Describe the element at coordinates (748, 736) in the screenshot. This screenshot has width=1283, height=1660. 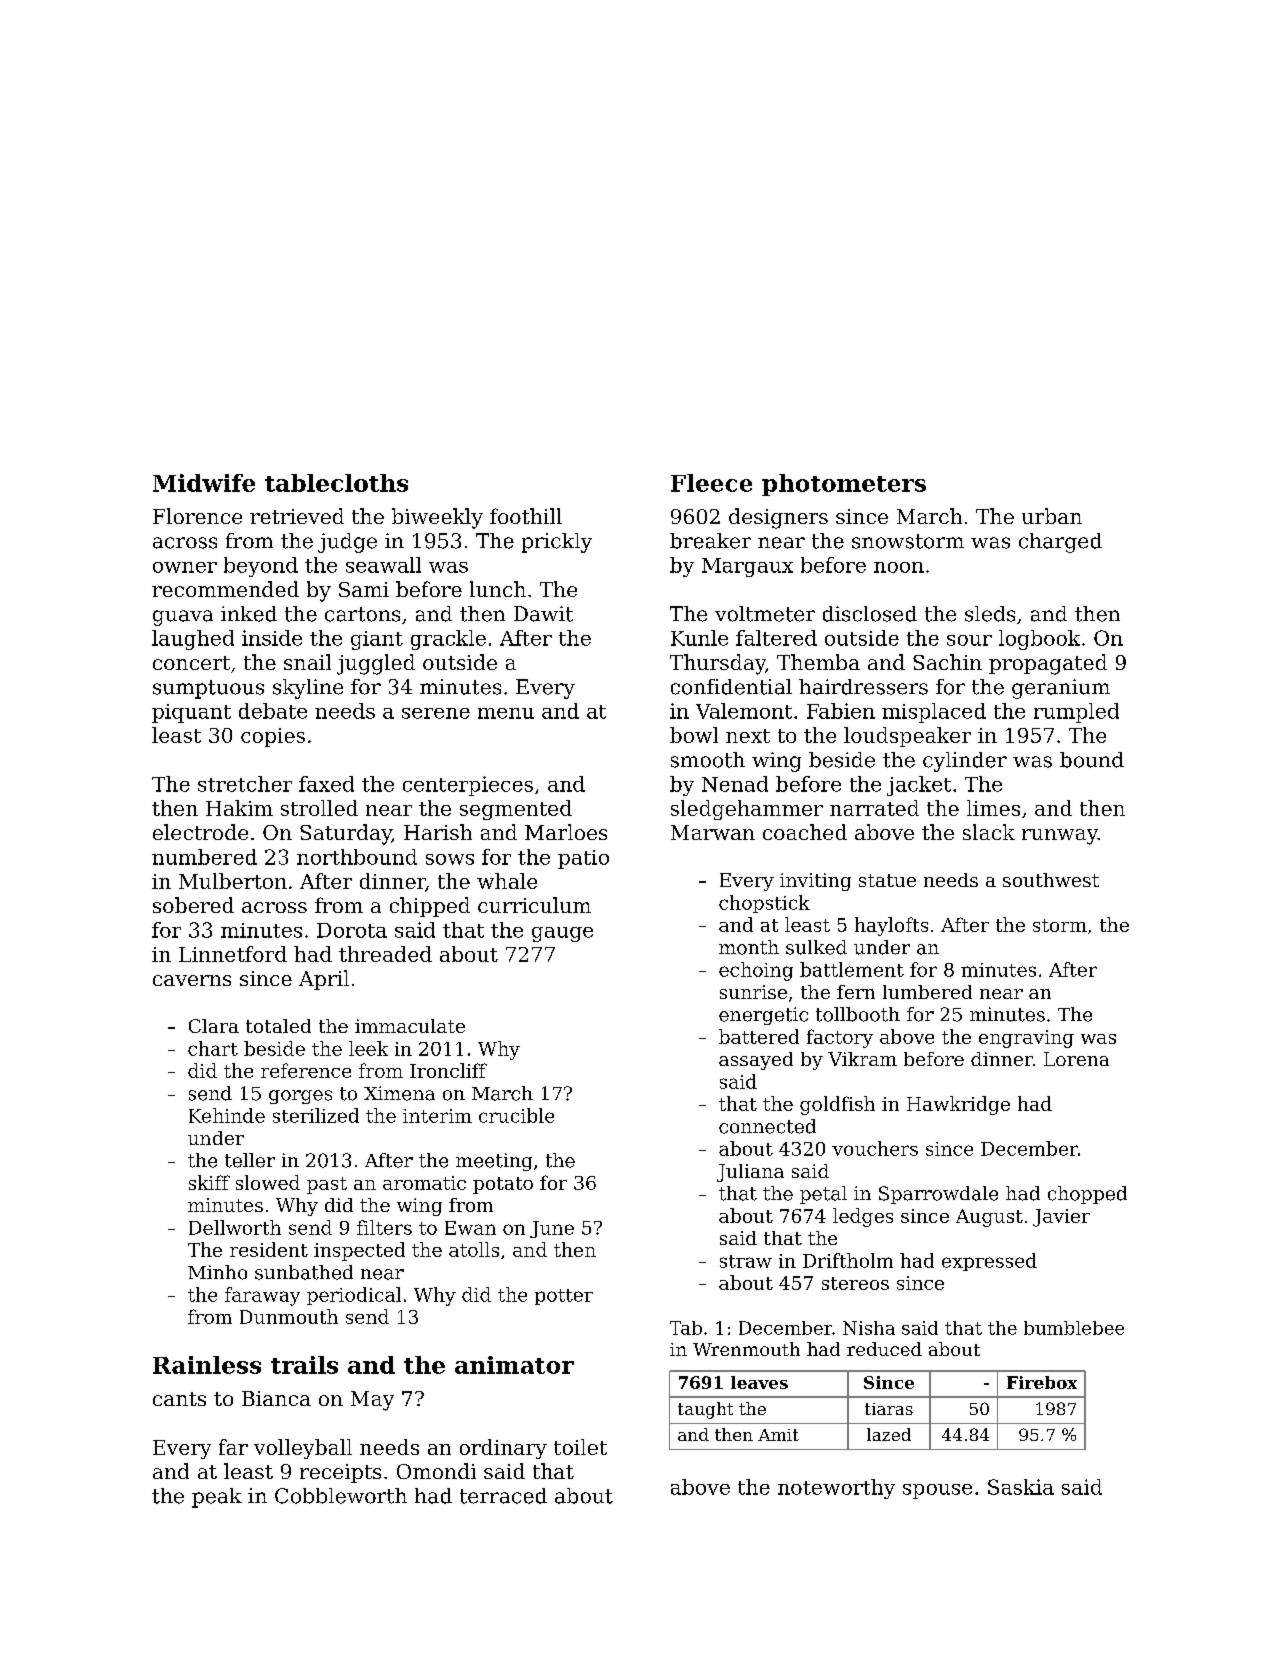
I see `next` at that location.
